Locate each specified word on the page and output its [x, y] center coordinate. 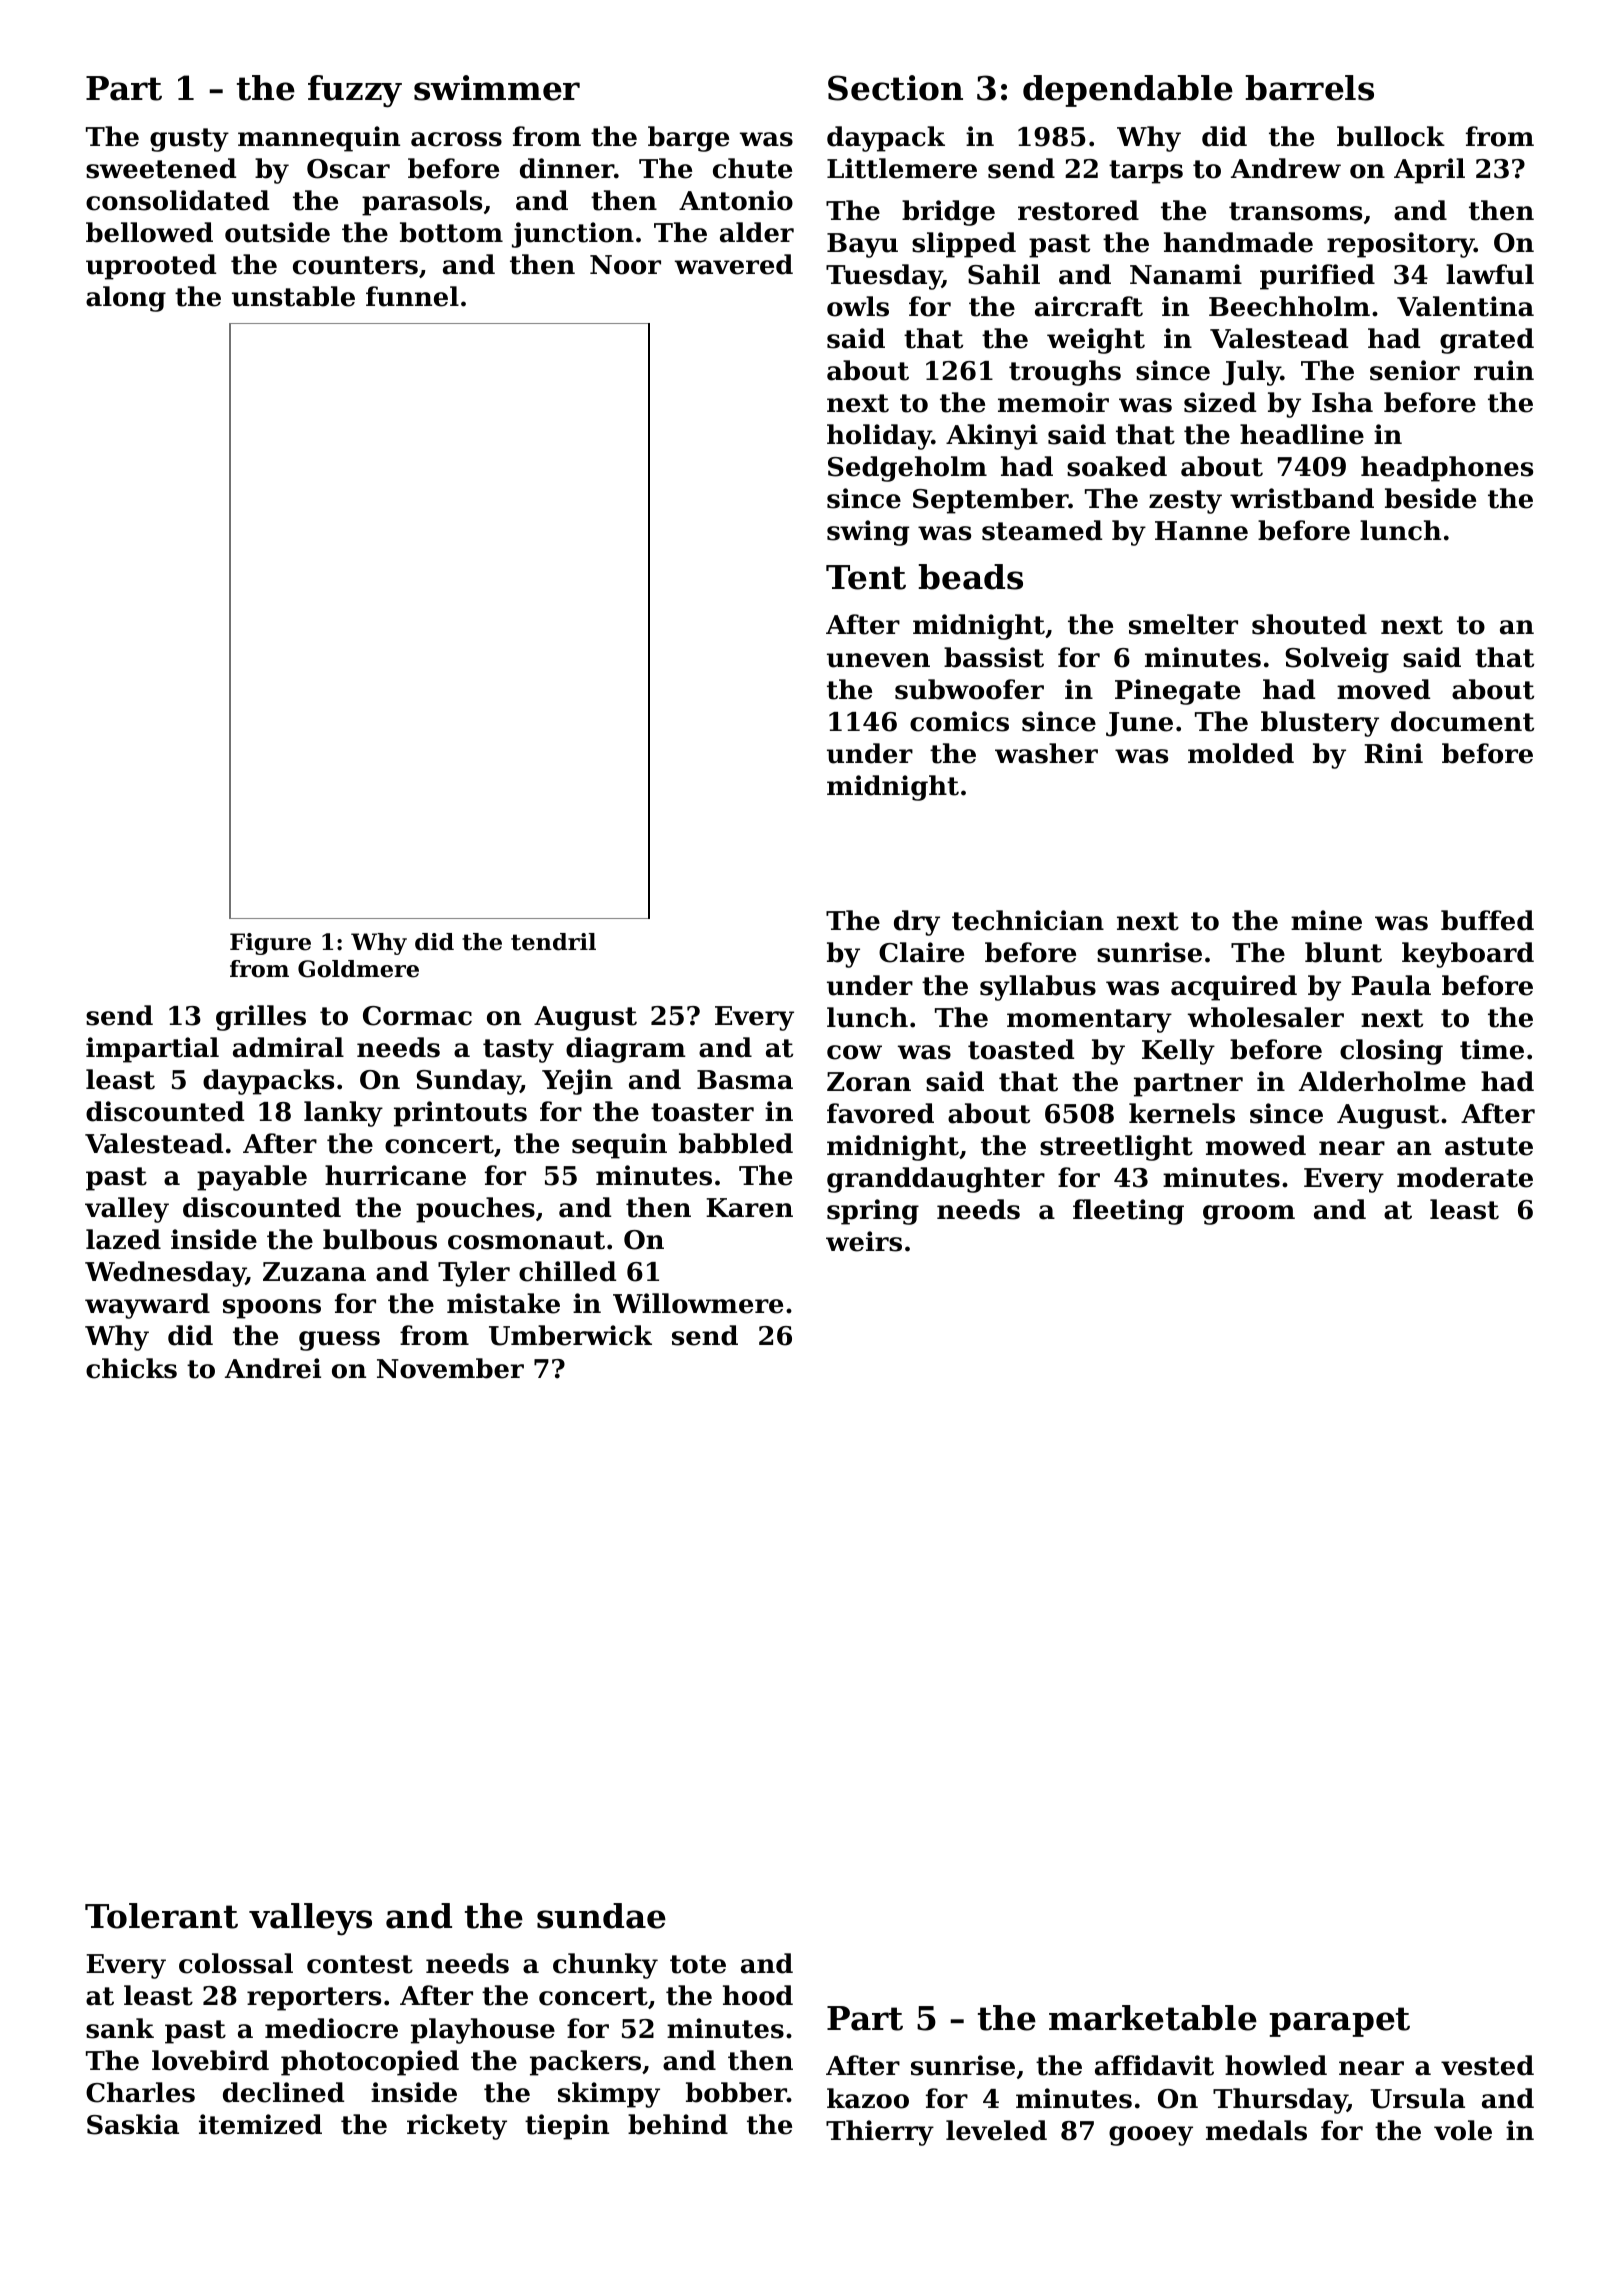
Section [895, 88]
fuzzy [355, 91]
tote [698, 1964]
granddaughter [936, 1180]
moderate [1465, 1177]
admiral [288, 1047]
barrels [1309, 88]
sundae [601, 1916]
